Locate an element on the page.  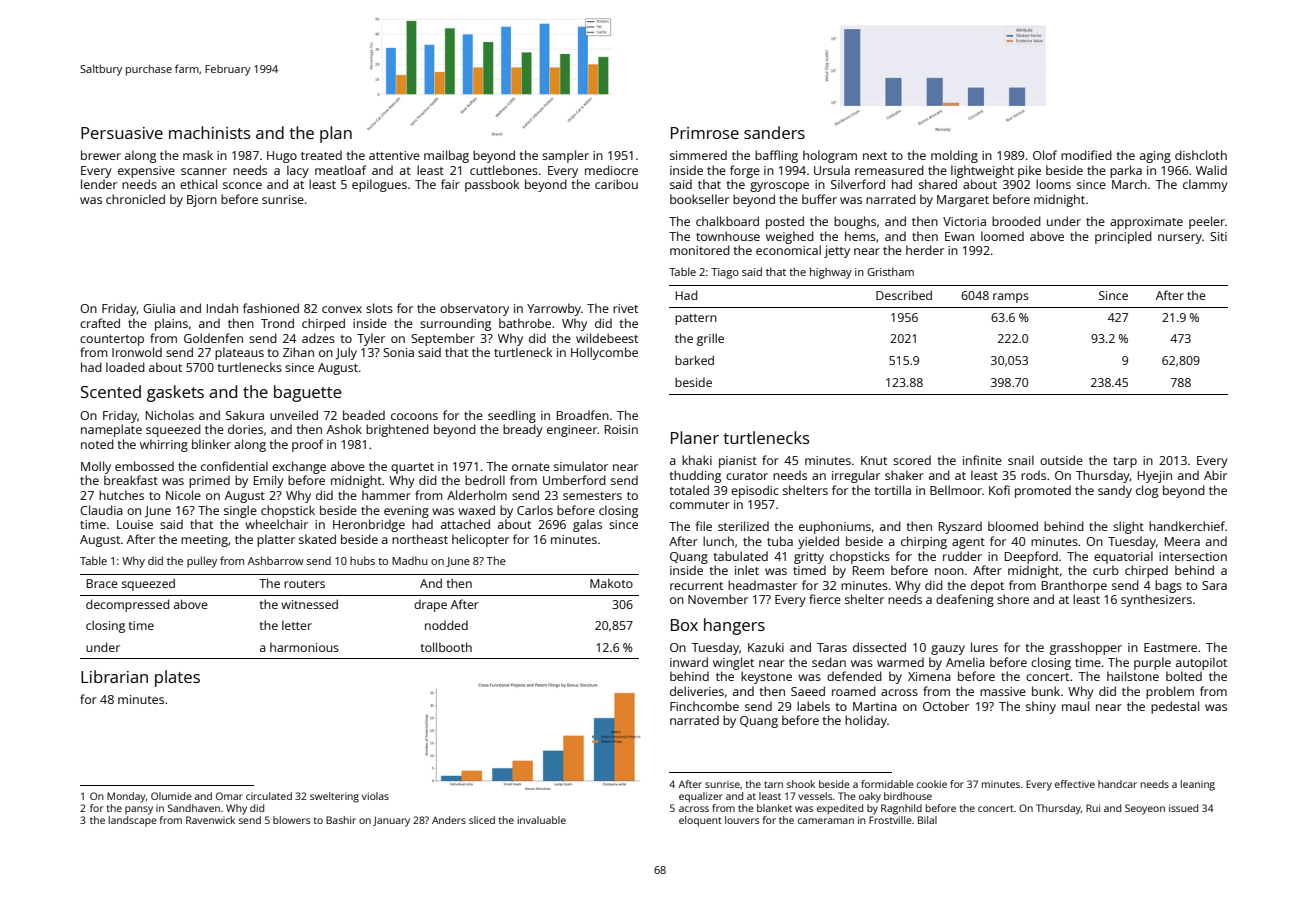
dories is located at coordinates (245, 429).
